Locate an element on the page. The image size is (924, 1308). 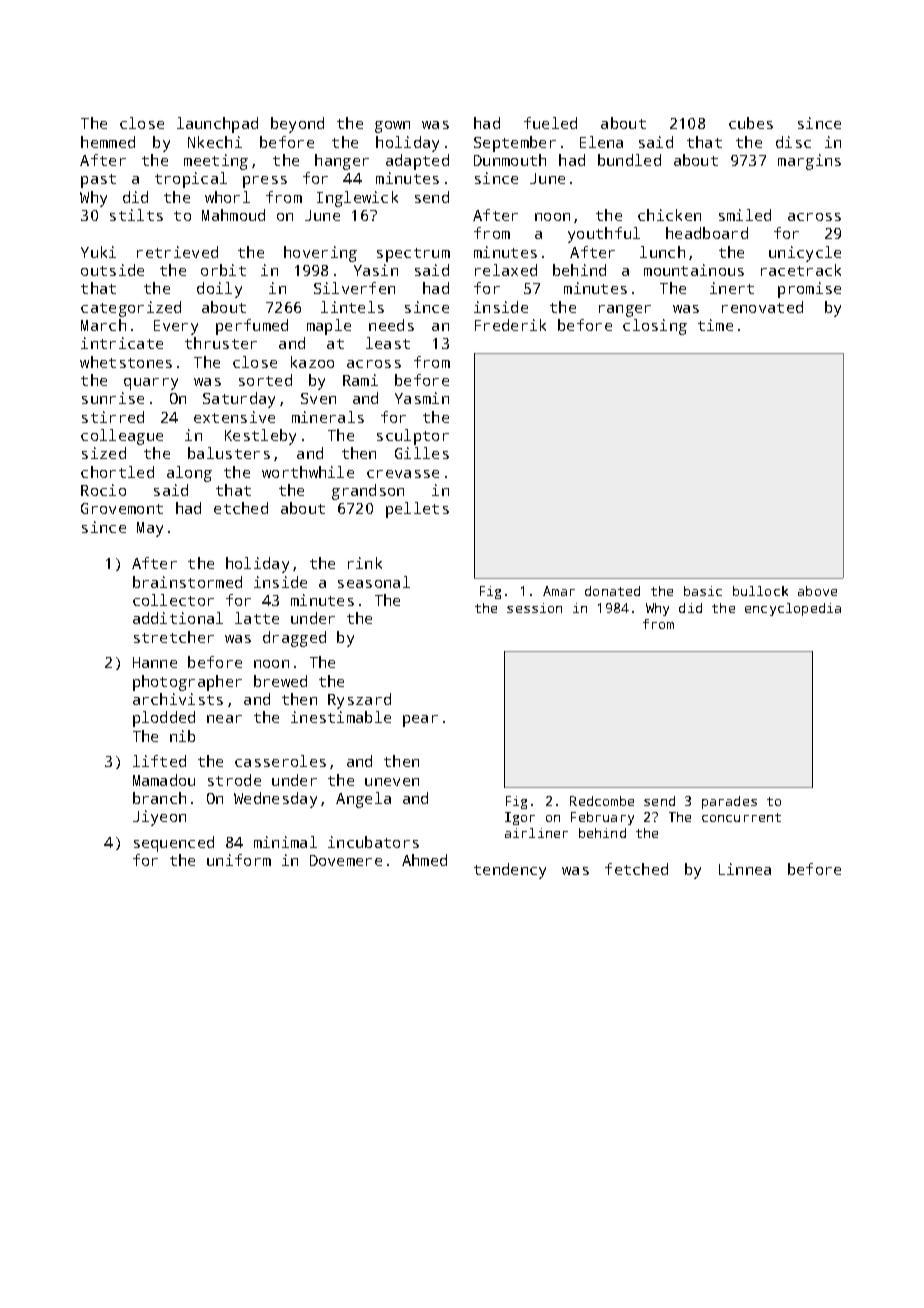
Yasin is located at coordinates (376, 270).
